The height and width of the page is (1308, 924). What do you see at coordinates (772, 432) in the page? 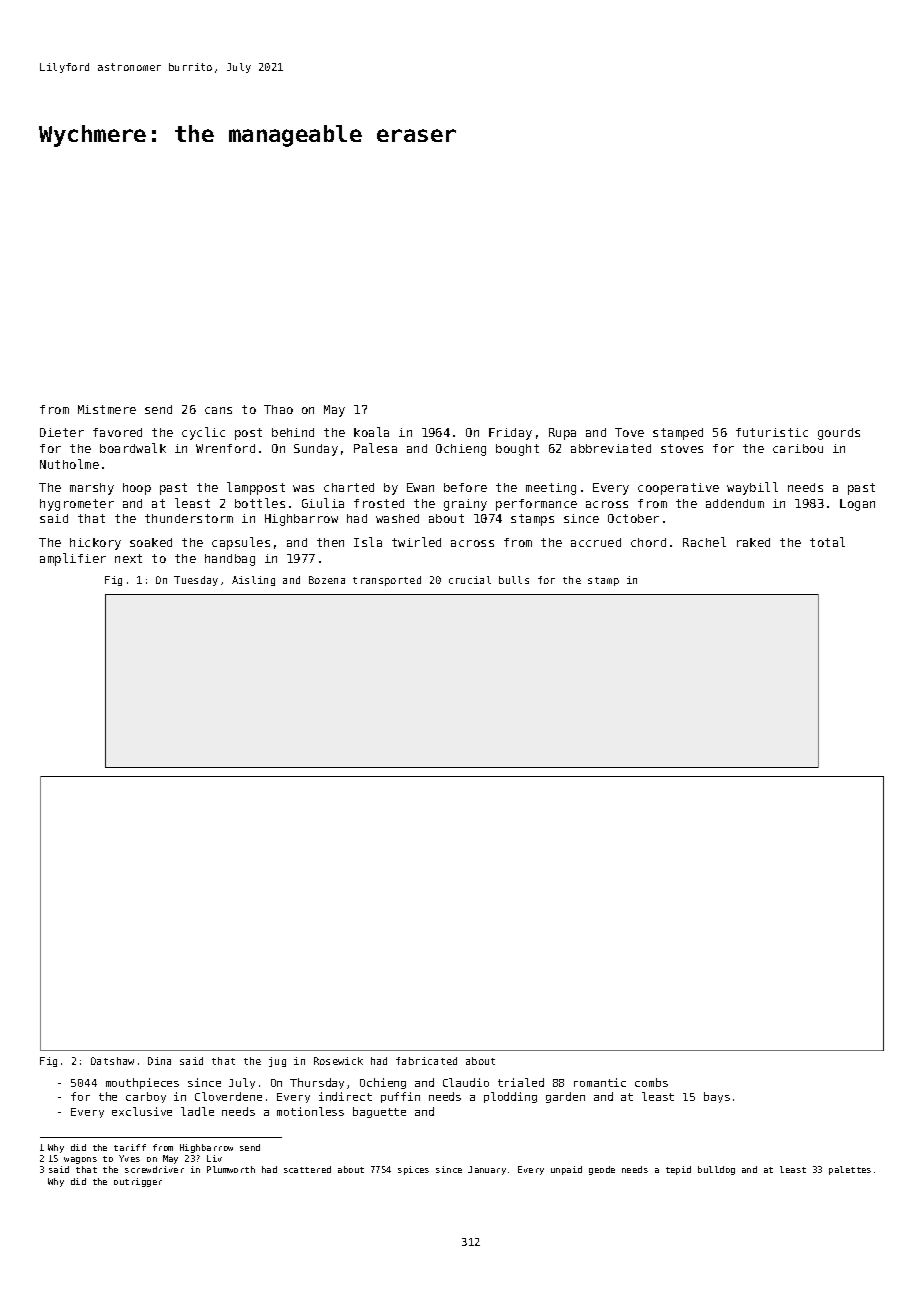
I see `futuristic` at bounding box center [772, 432].
